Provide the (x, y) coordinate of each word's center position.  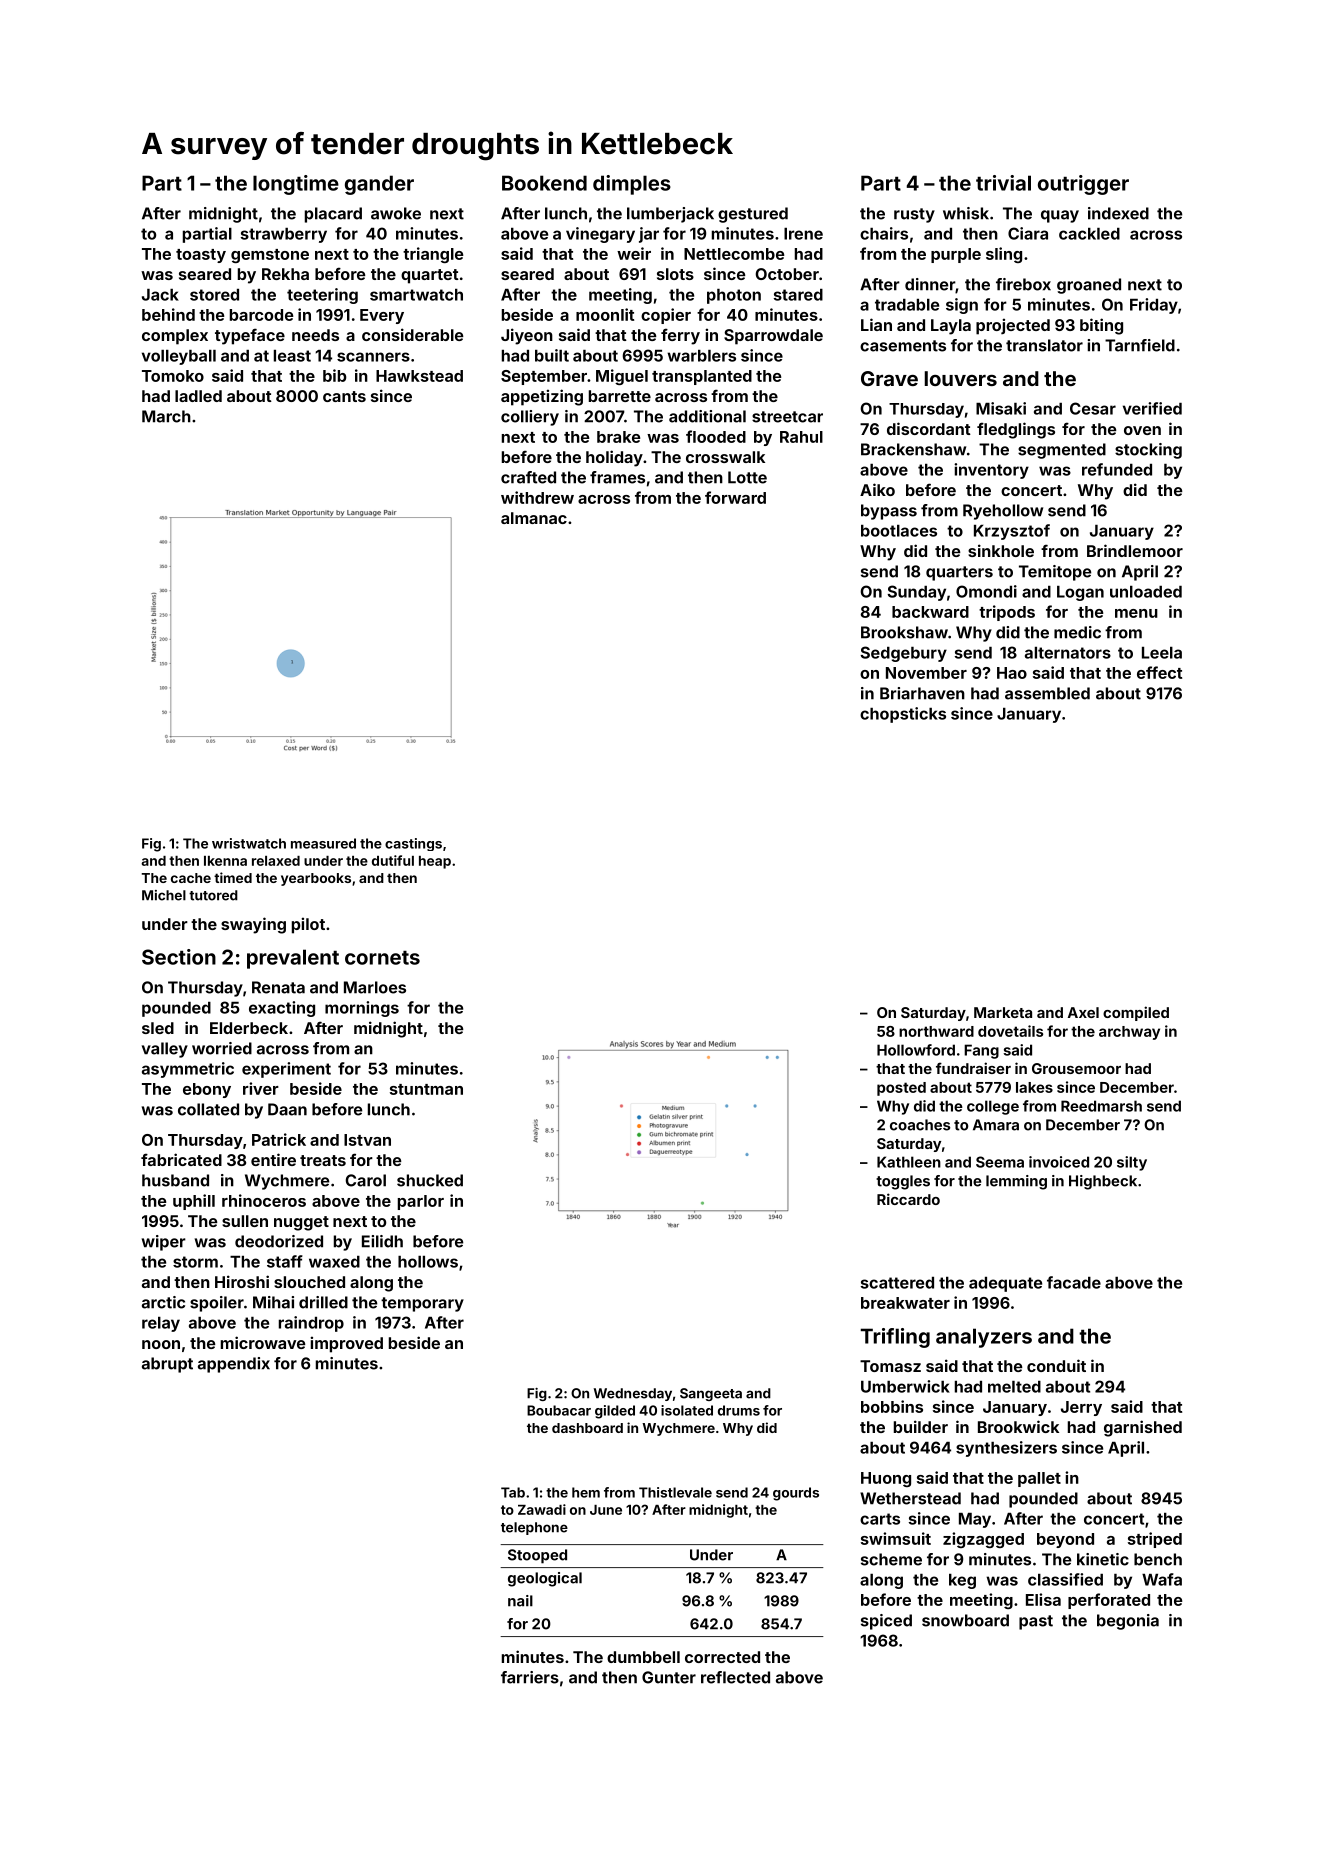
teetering (322, 296)
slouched (309, 1282)
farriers (530, 1677)
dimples (632, 185)
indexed (1118, 213)
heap (435, 862)
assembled (1047, 693)
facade (1074, 1282)
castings (413, 844)
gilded (615, 1412)
